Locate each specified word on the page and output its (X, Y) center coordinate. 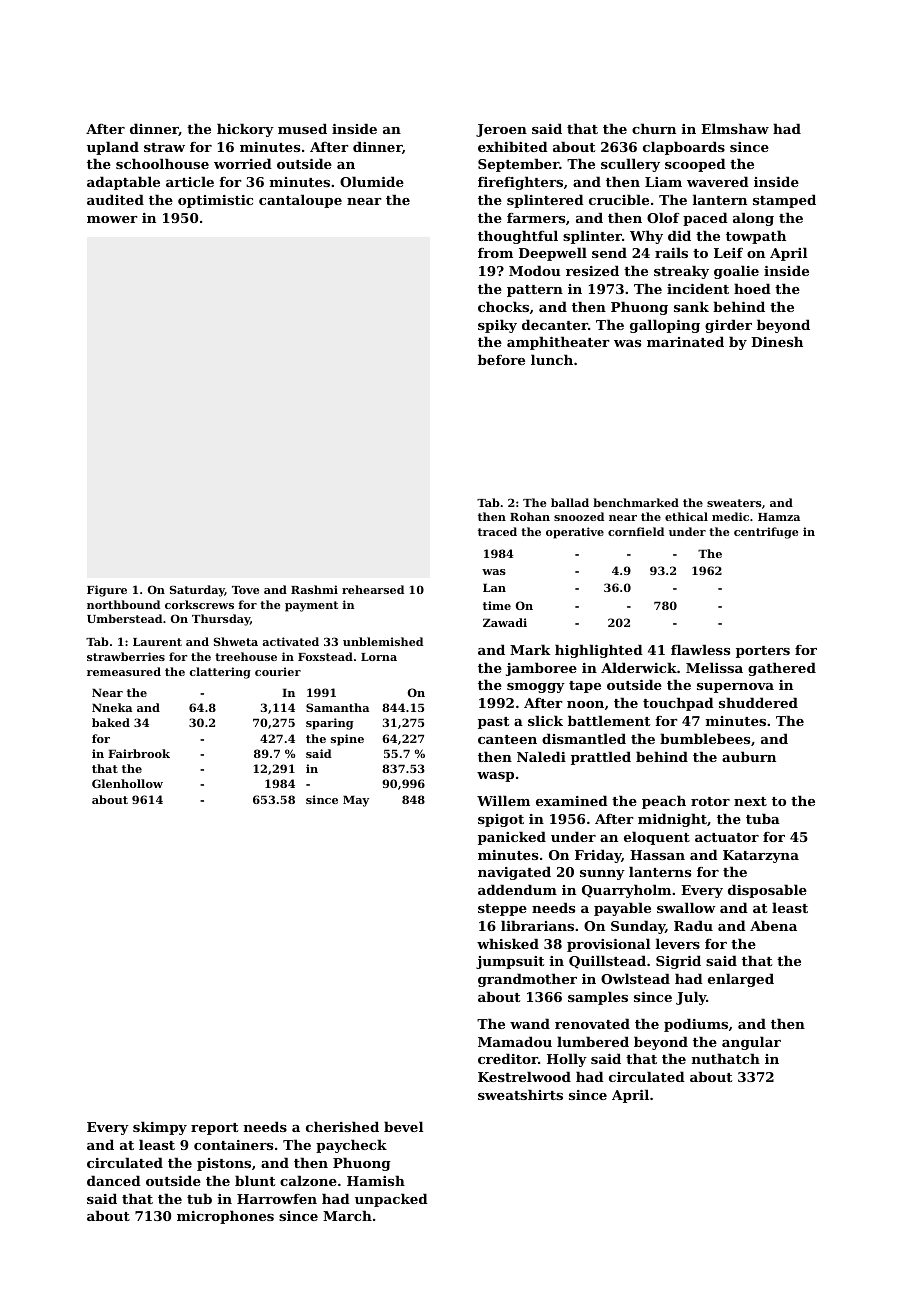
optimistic (215, 201)
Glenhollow (127, 783)
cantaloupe (300, 201)
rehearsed (373, 589)
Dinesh (777, 341)
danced (114, 1180)
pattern (535, 291)
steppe (502, 910)
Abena (773, 925)
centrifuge (766, 533)
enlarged (741, 980)
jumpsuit (510, 962)
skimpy (160, 1128)
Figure (107, 591)
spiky (497, 326)
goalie (736, 272)
